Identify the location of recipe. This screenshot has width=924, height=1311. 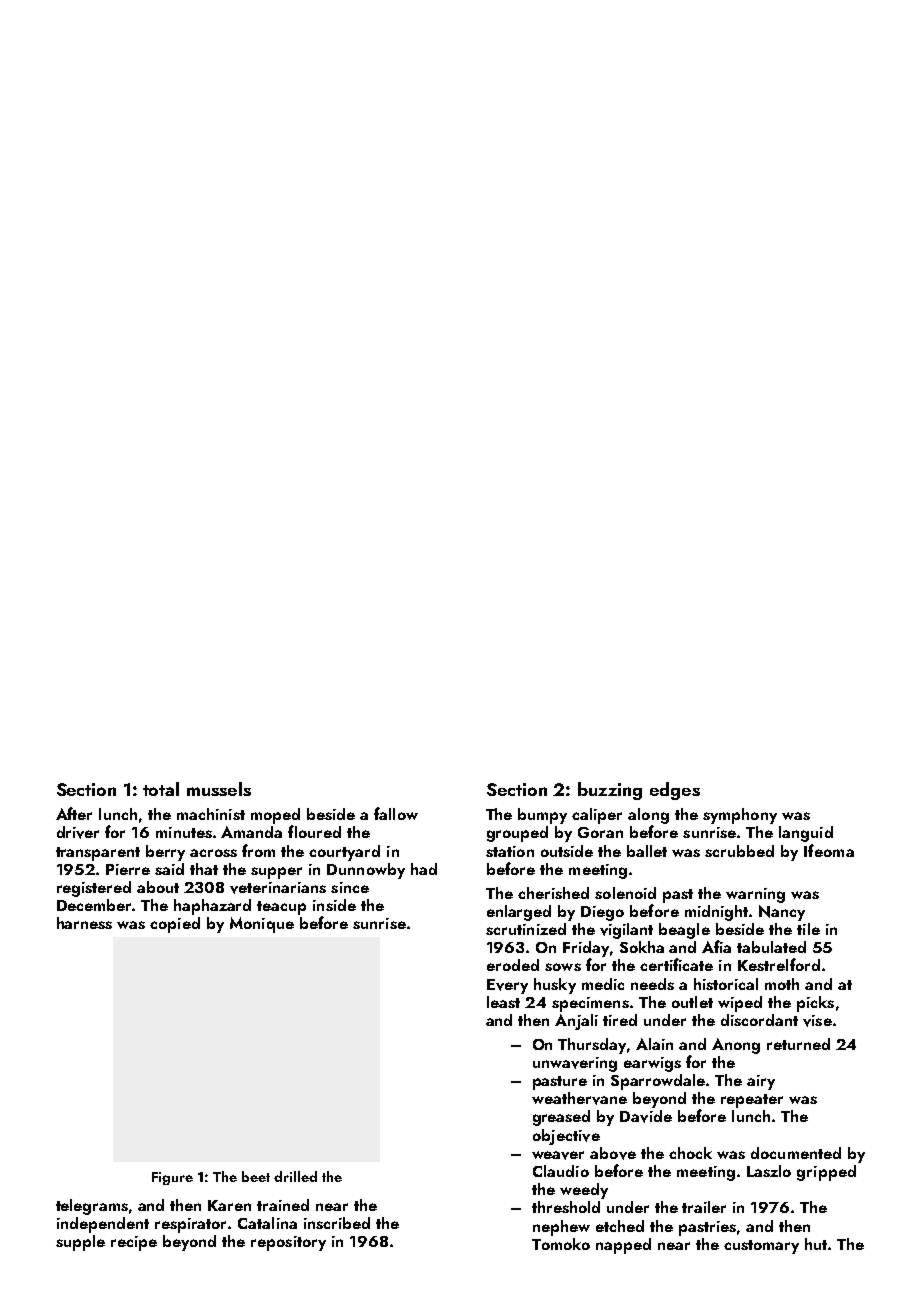
(134, 1243).
